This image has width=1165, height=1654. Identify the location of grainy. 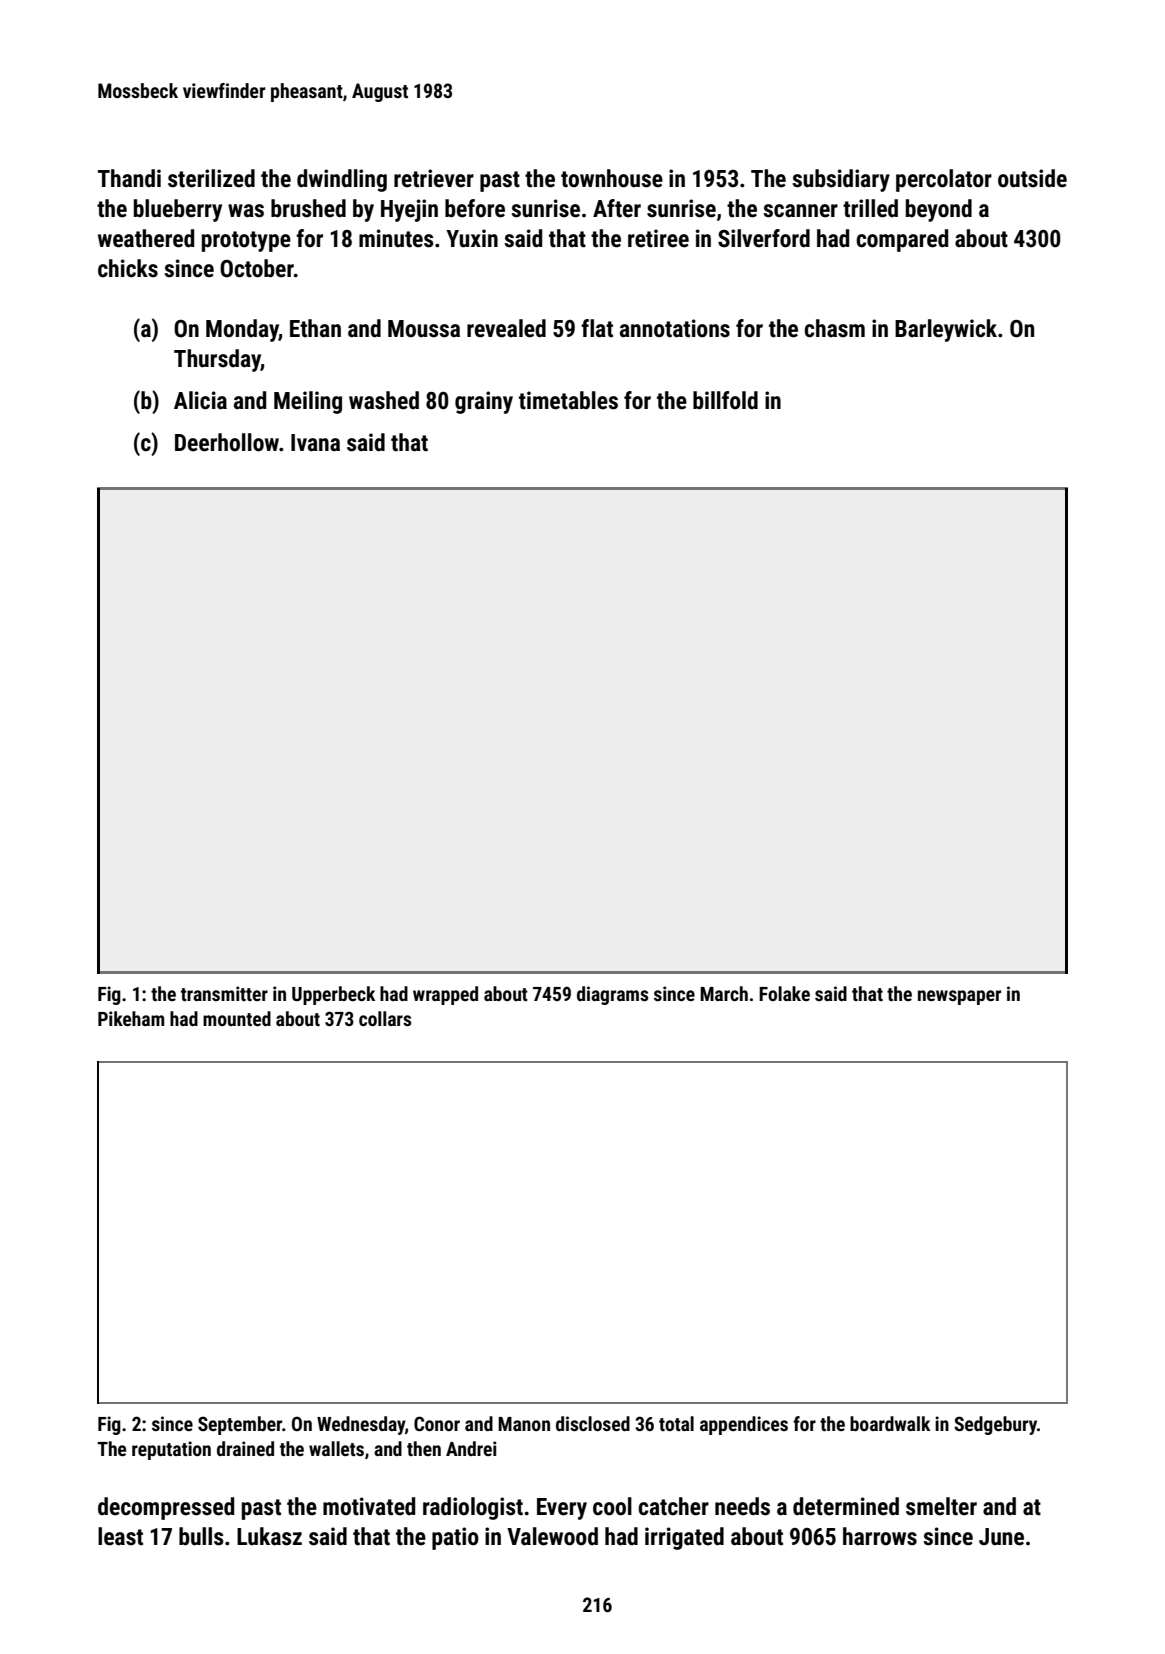
(484, 402).
